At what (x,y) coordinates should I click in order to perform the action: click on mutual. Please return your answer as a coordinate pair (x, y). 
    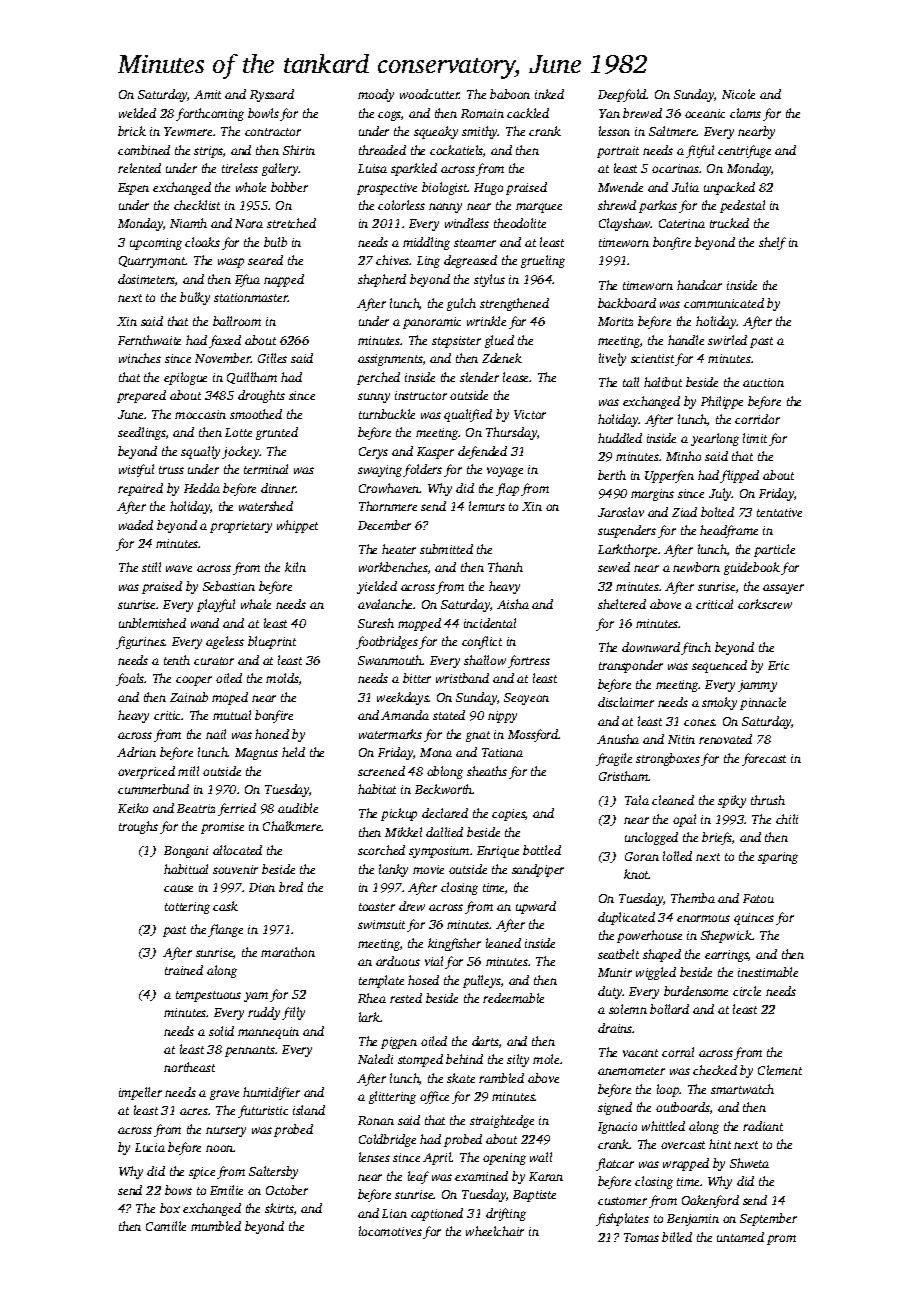
    Looking at the image, I should click on (232, 715).
